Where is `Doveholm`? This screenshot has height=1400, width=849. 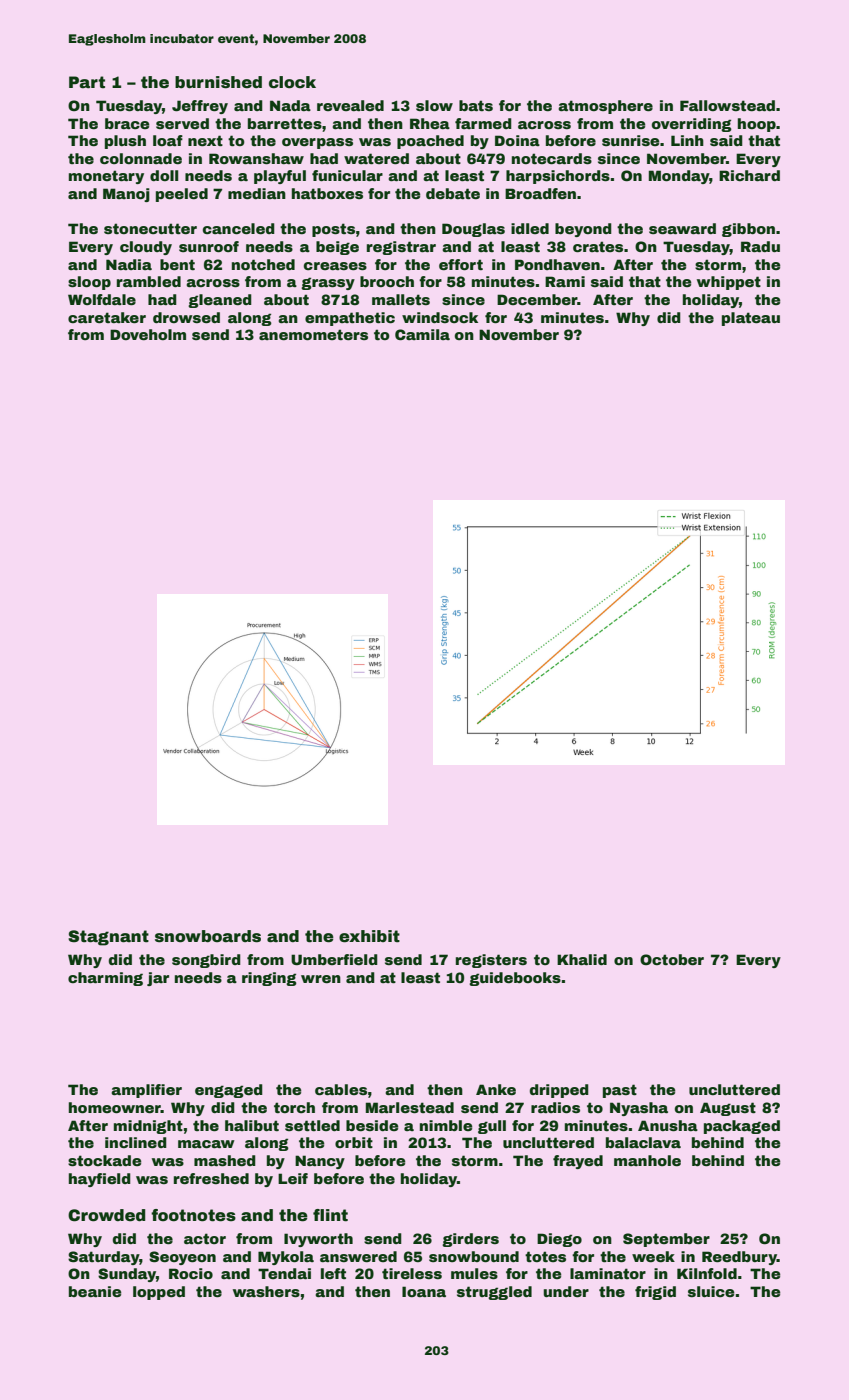 Doveholm is located at coordinates (148, 334).
